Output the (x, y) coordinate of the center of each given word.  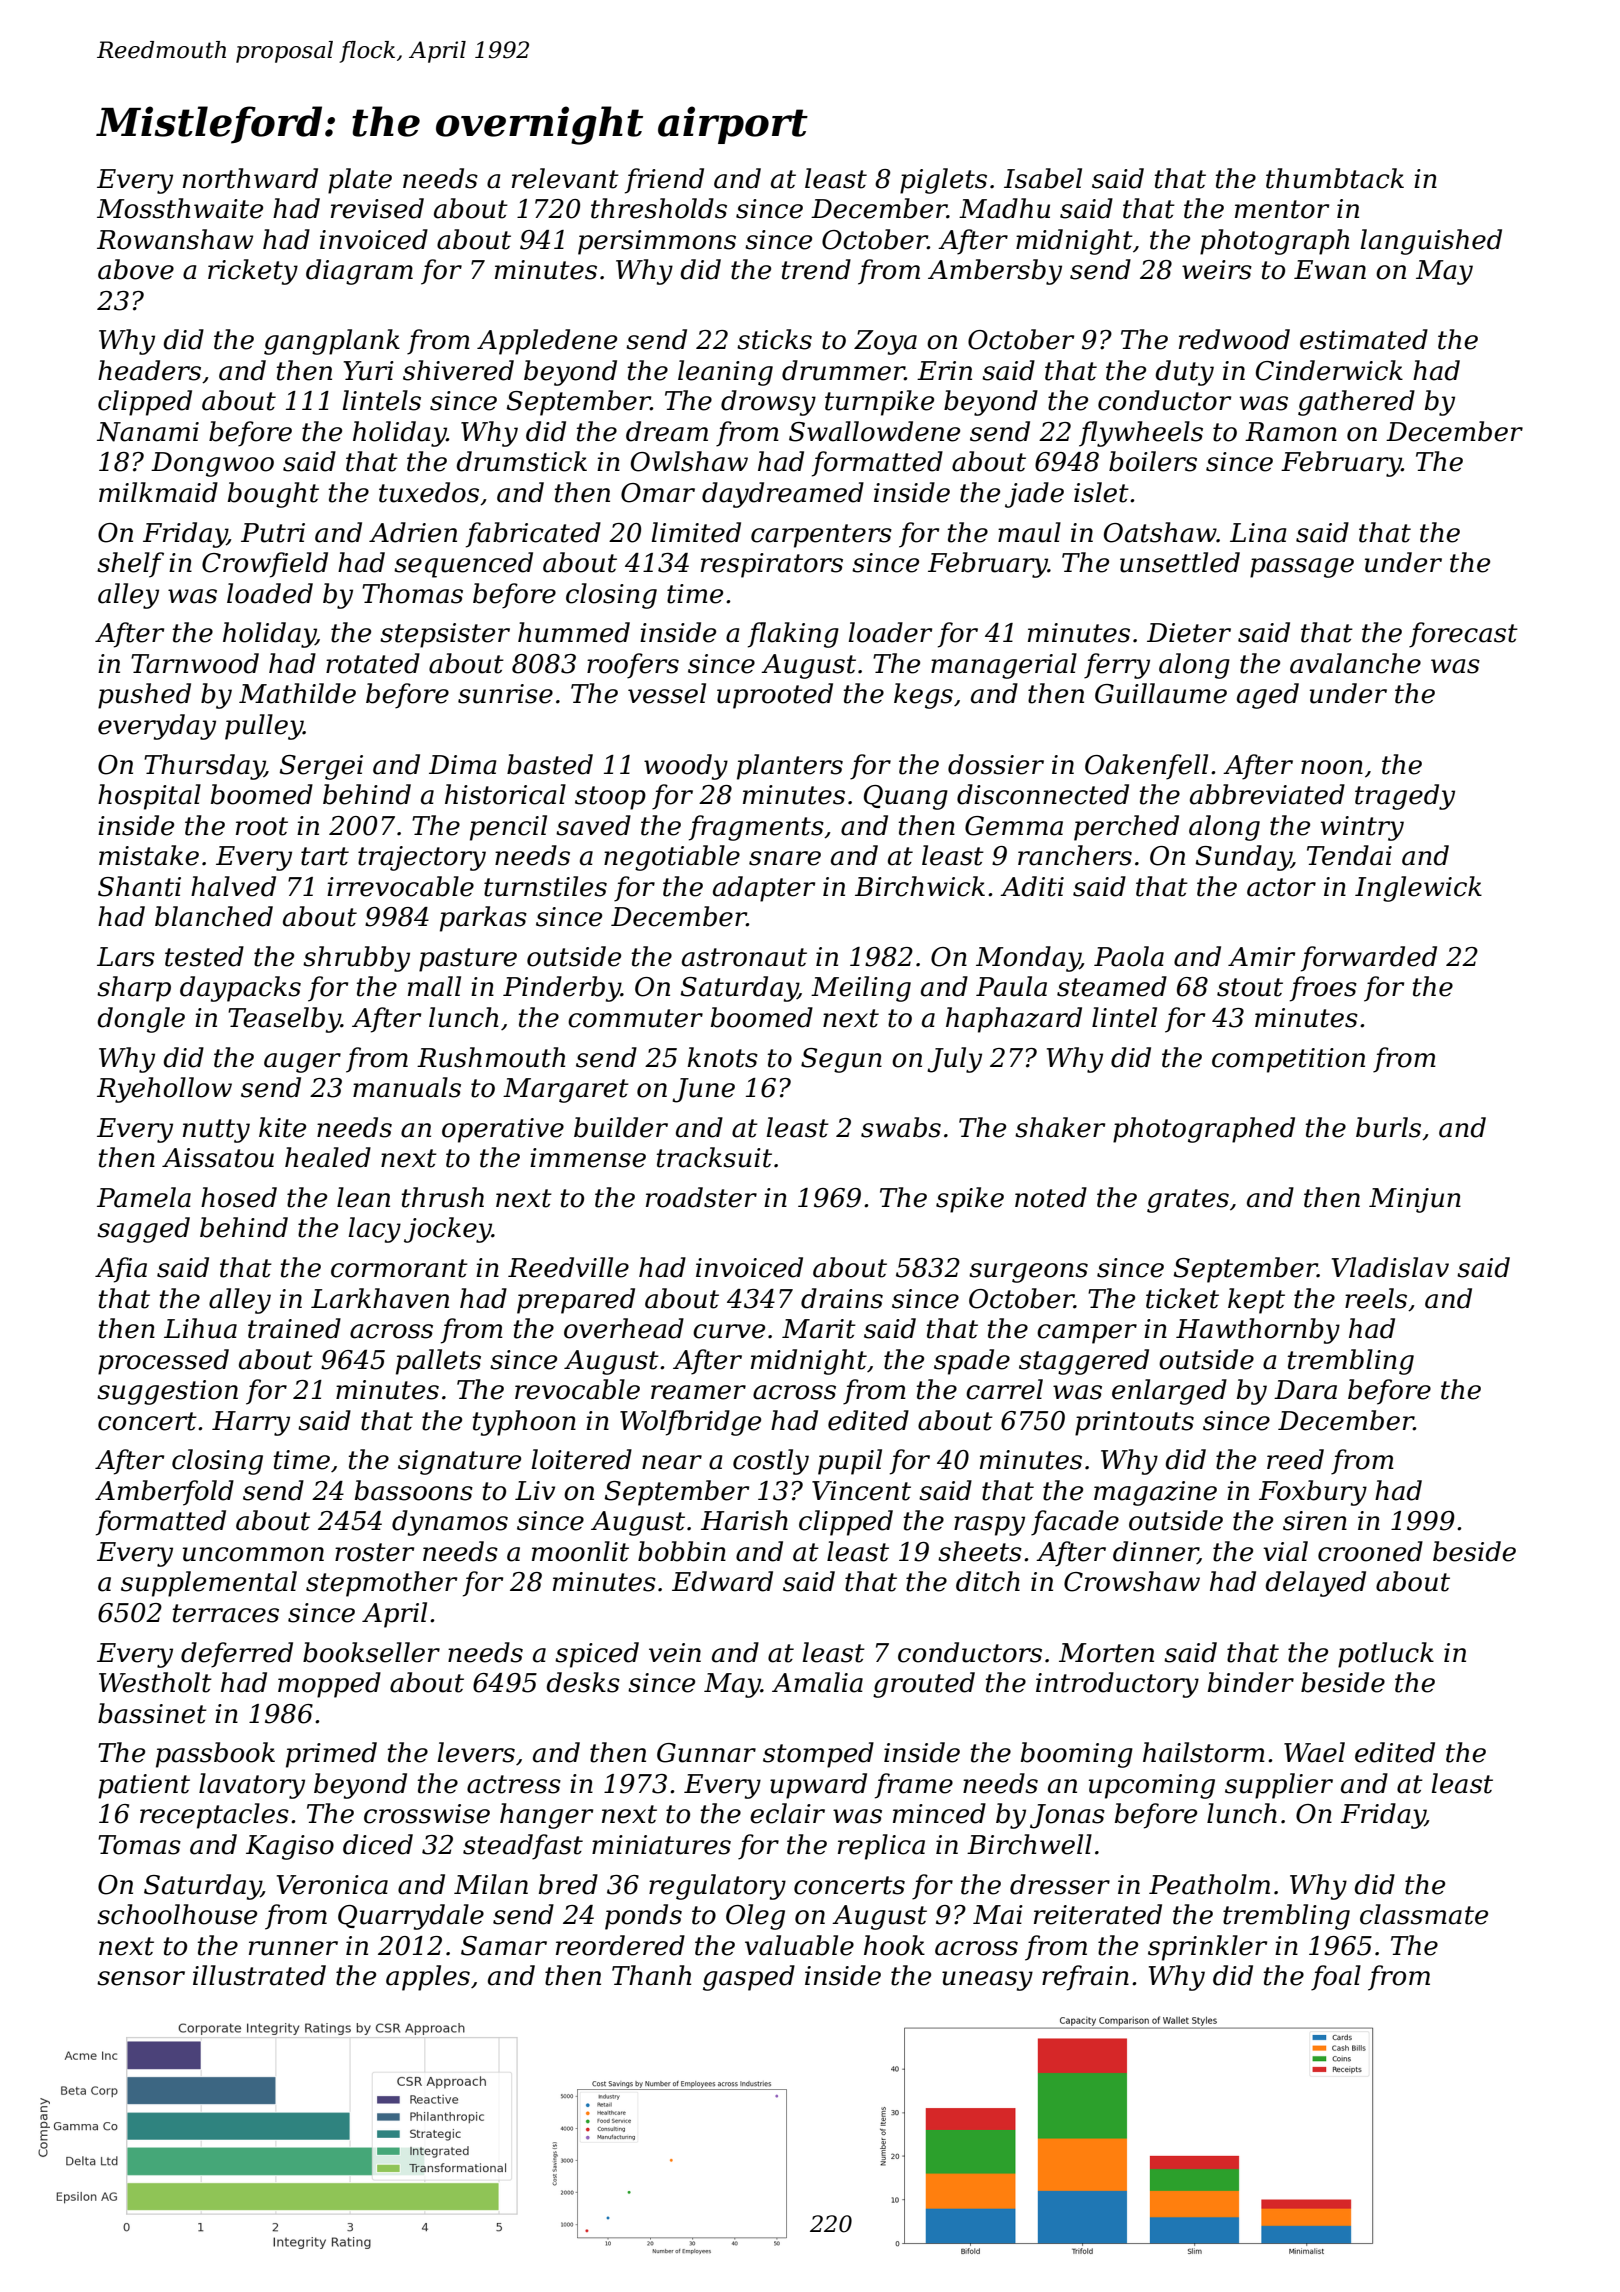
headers (149, 370)
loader (890, 632)
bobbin (682, 1551)
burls (1388, 1127)
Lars (126, 957)
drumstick (521, 461)
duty (1184, 373)
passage (1302, 568)
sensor (141, 1978)
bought (273, 495)
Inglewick (1418, 889)
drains (842, 1298)
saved (593, 825)
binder (1251, 1682)
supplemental (209, 1584)
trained (294, 1328)
